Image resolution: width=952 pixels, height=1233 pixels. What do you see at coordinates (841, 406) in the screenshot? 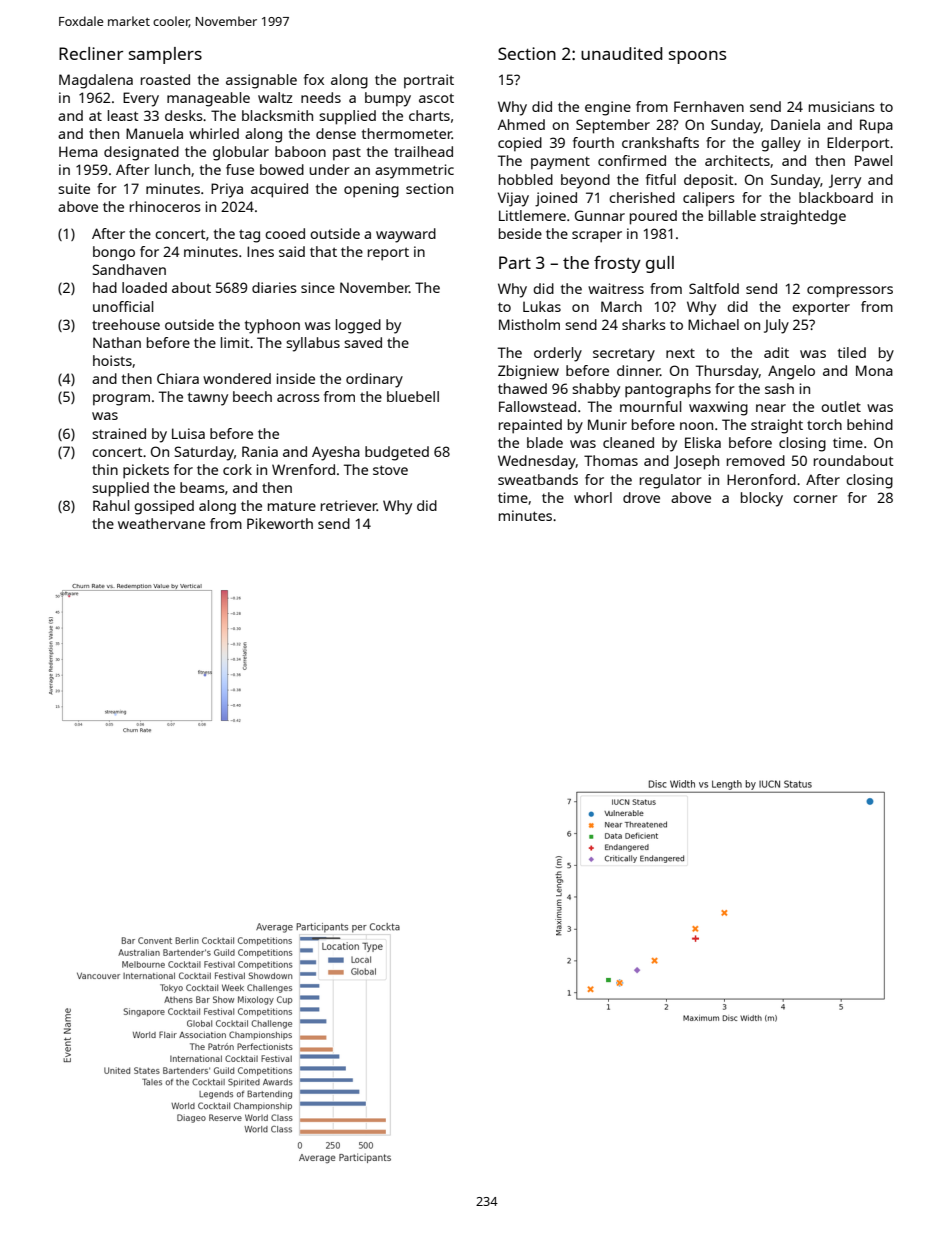
I see `outlet` at bounding box center [841, 406].
